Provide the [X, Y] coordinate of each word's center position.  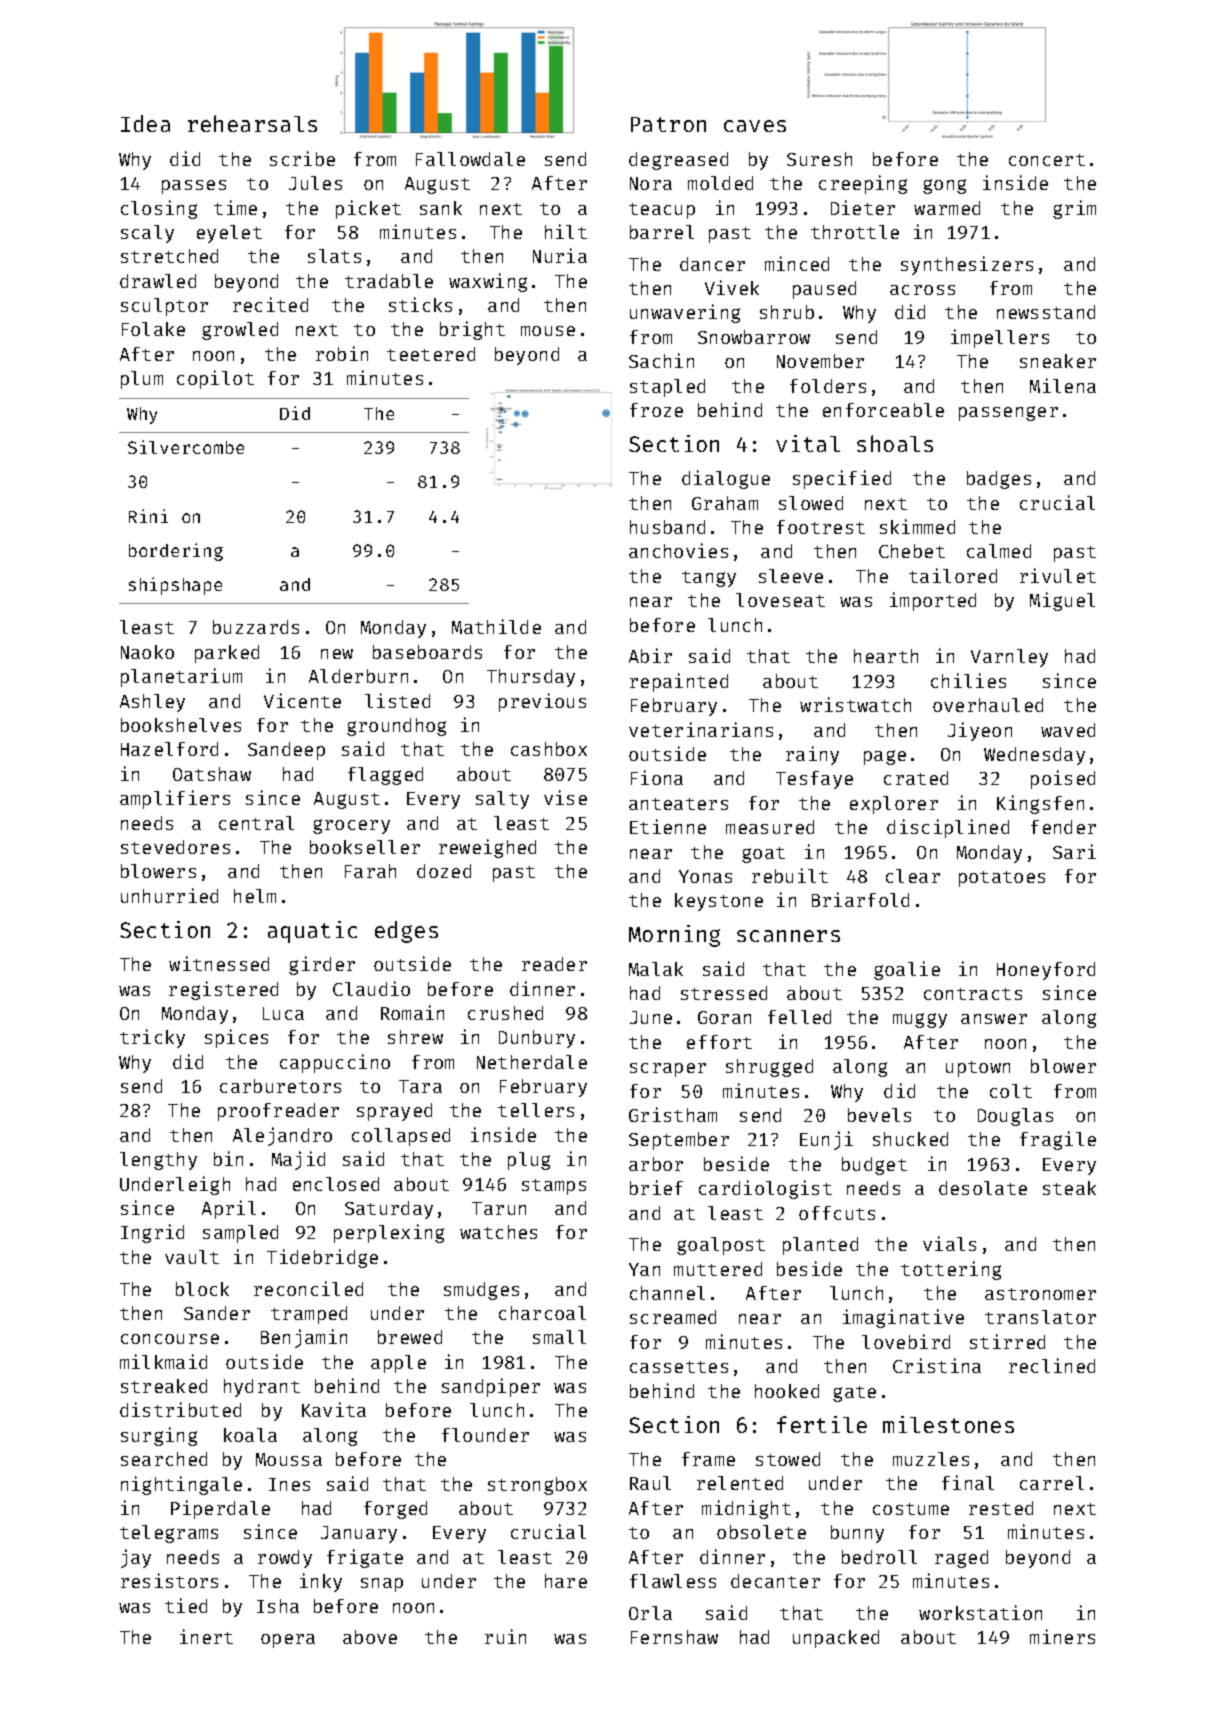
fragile [1058, 1140]
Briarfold [860, 899]
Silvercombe [186, 447]
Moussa [289, 1459]
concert [1047, 160]
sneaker [1058, 361]
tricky [152, 1038]
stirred [1007, 1341]
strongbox [537, 1486]
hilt [566, 231]
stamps [554, 1187]
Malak [656, 969]
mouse [548, 331]
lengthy [158, 1161]
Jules [315, 183]
